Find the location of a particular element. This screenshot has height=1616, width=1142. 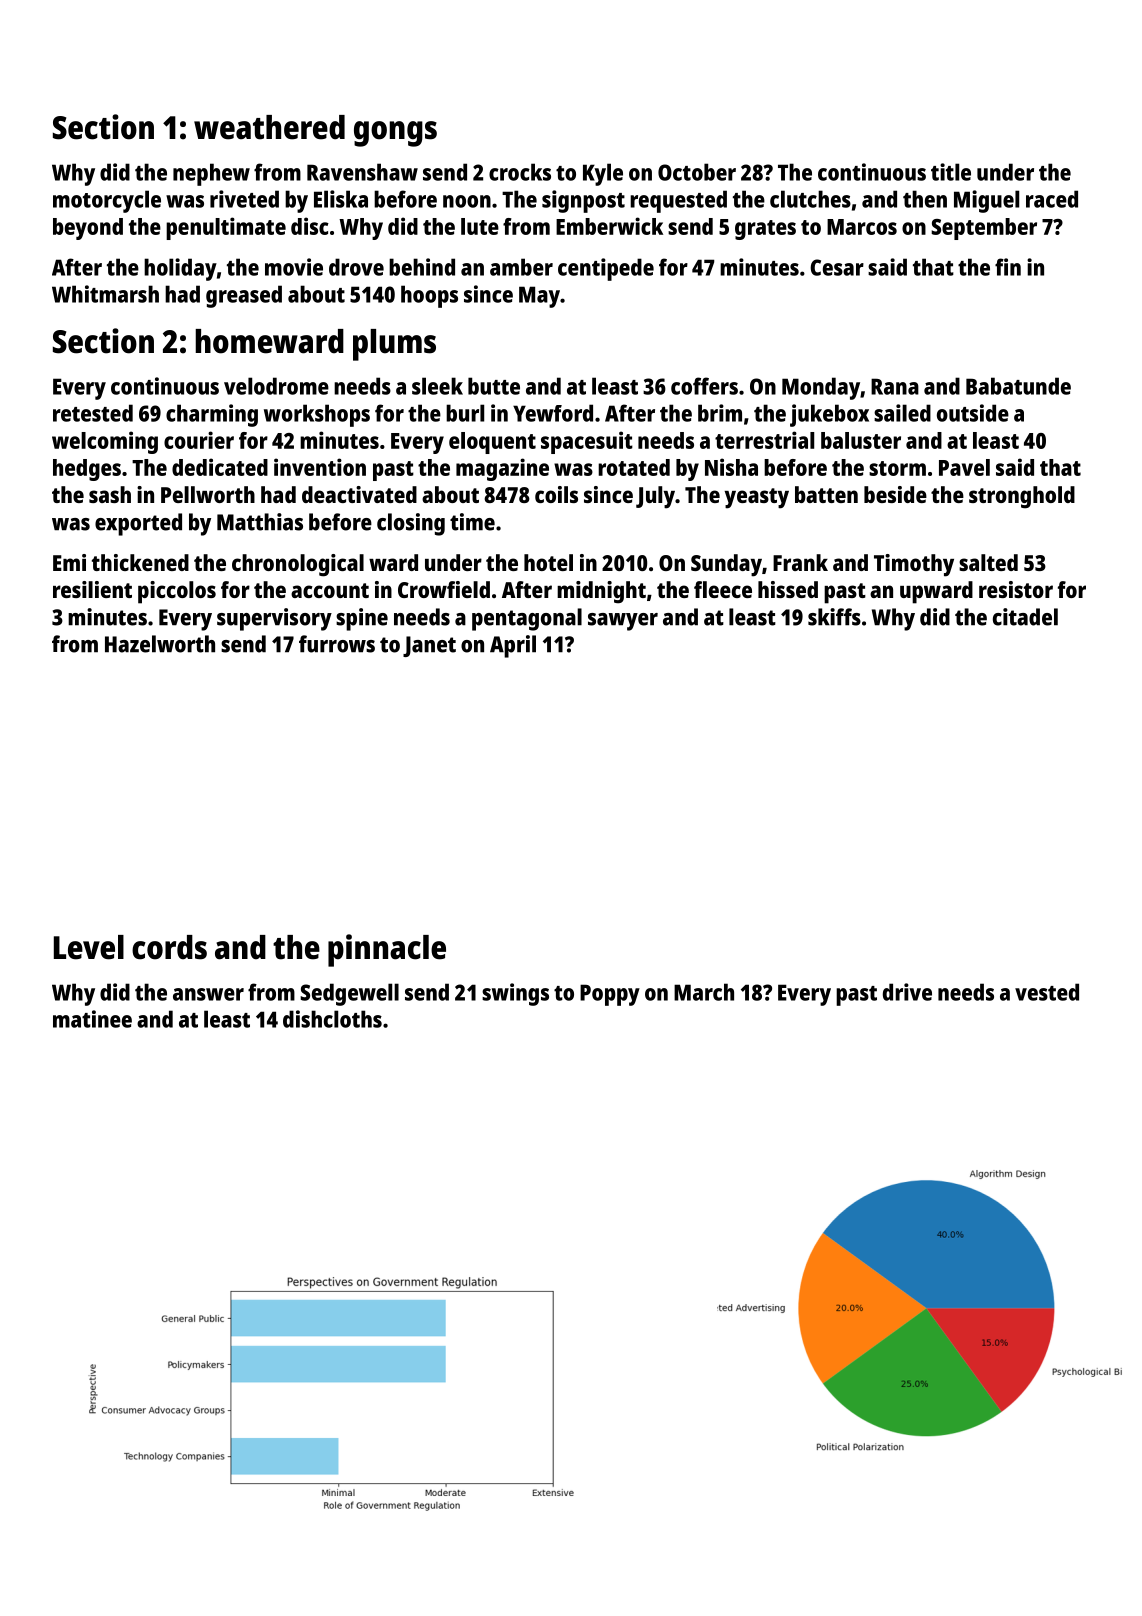

dedicated is located at coordinates (220, 467).
